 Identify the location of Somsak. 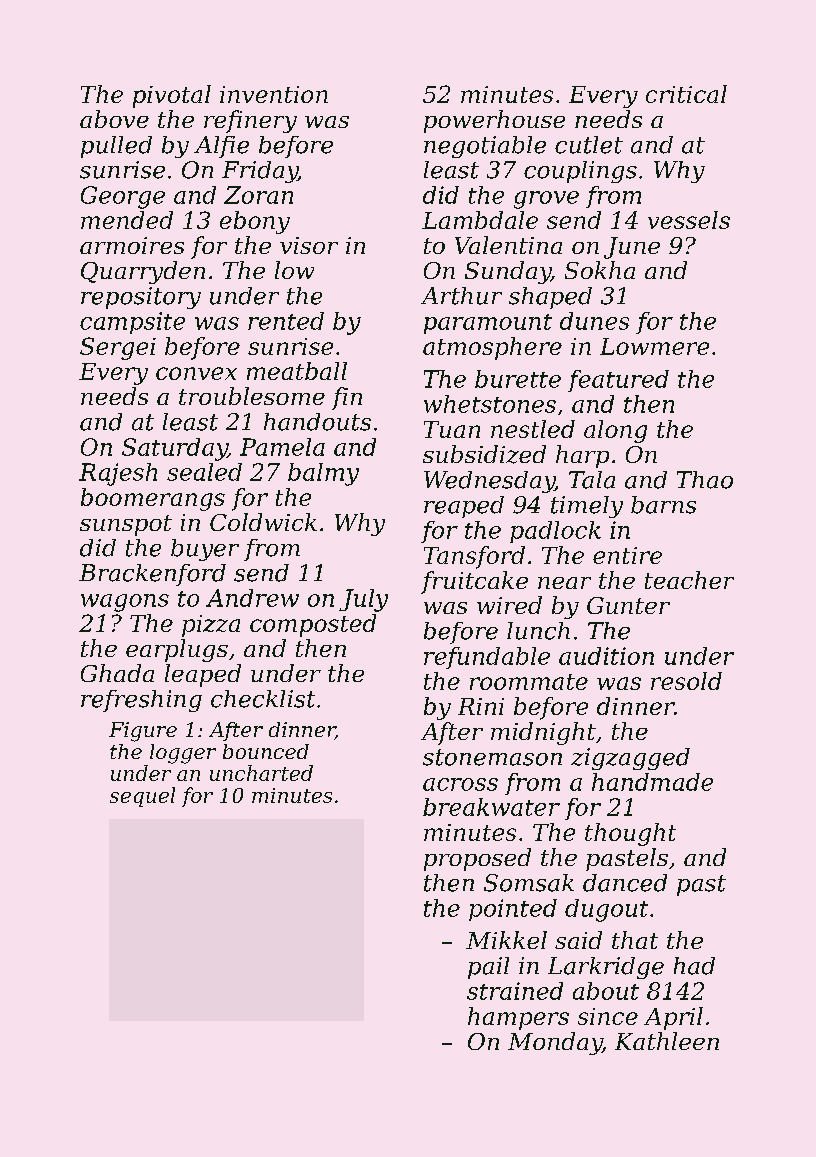
(529, 883).
